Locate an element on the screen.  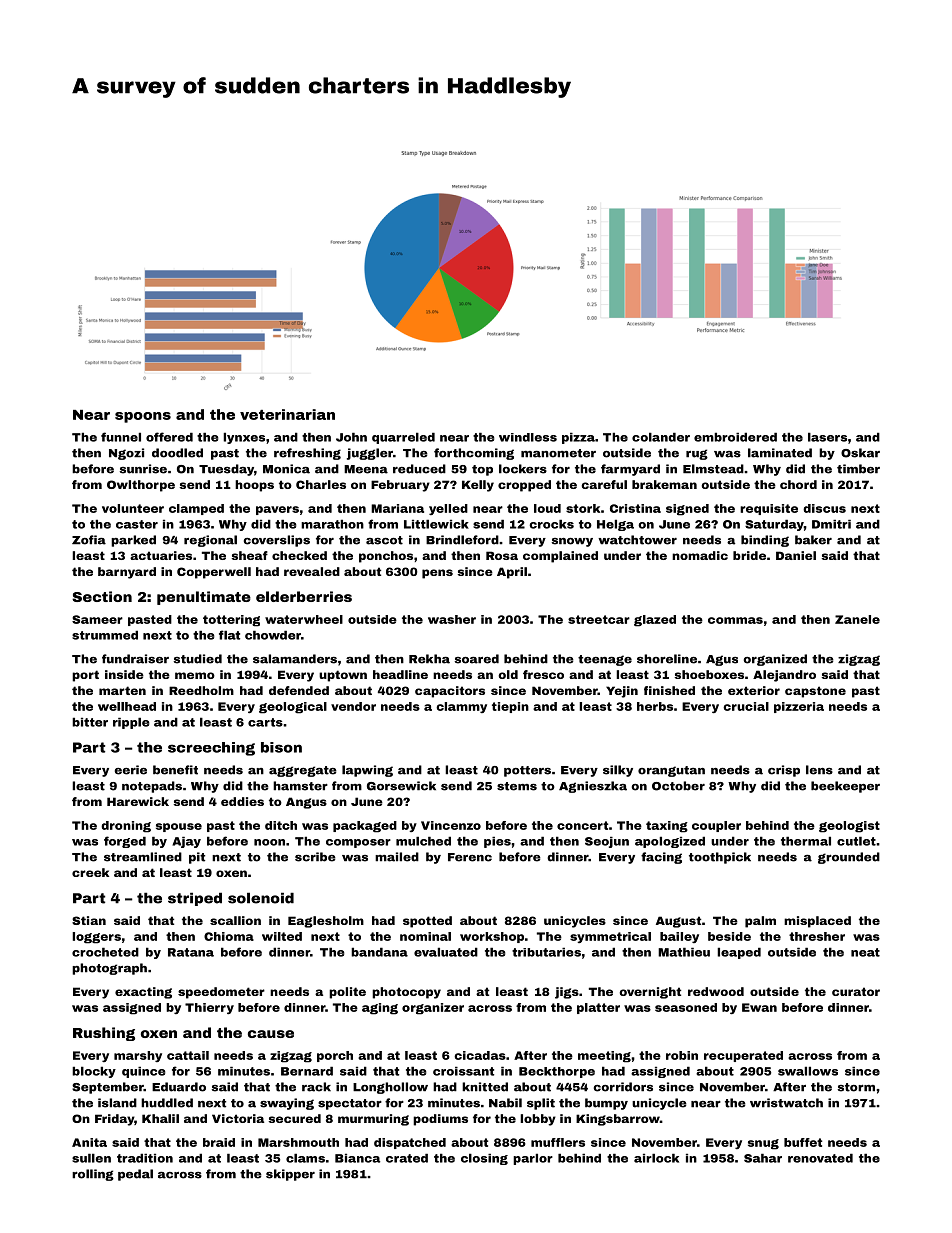
capstone is located at coordinates (815, 692).
